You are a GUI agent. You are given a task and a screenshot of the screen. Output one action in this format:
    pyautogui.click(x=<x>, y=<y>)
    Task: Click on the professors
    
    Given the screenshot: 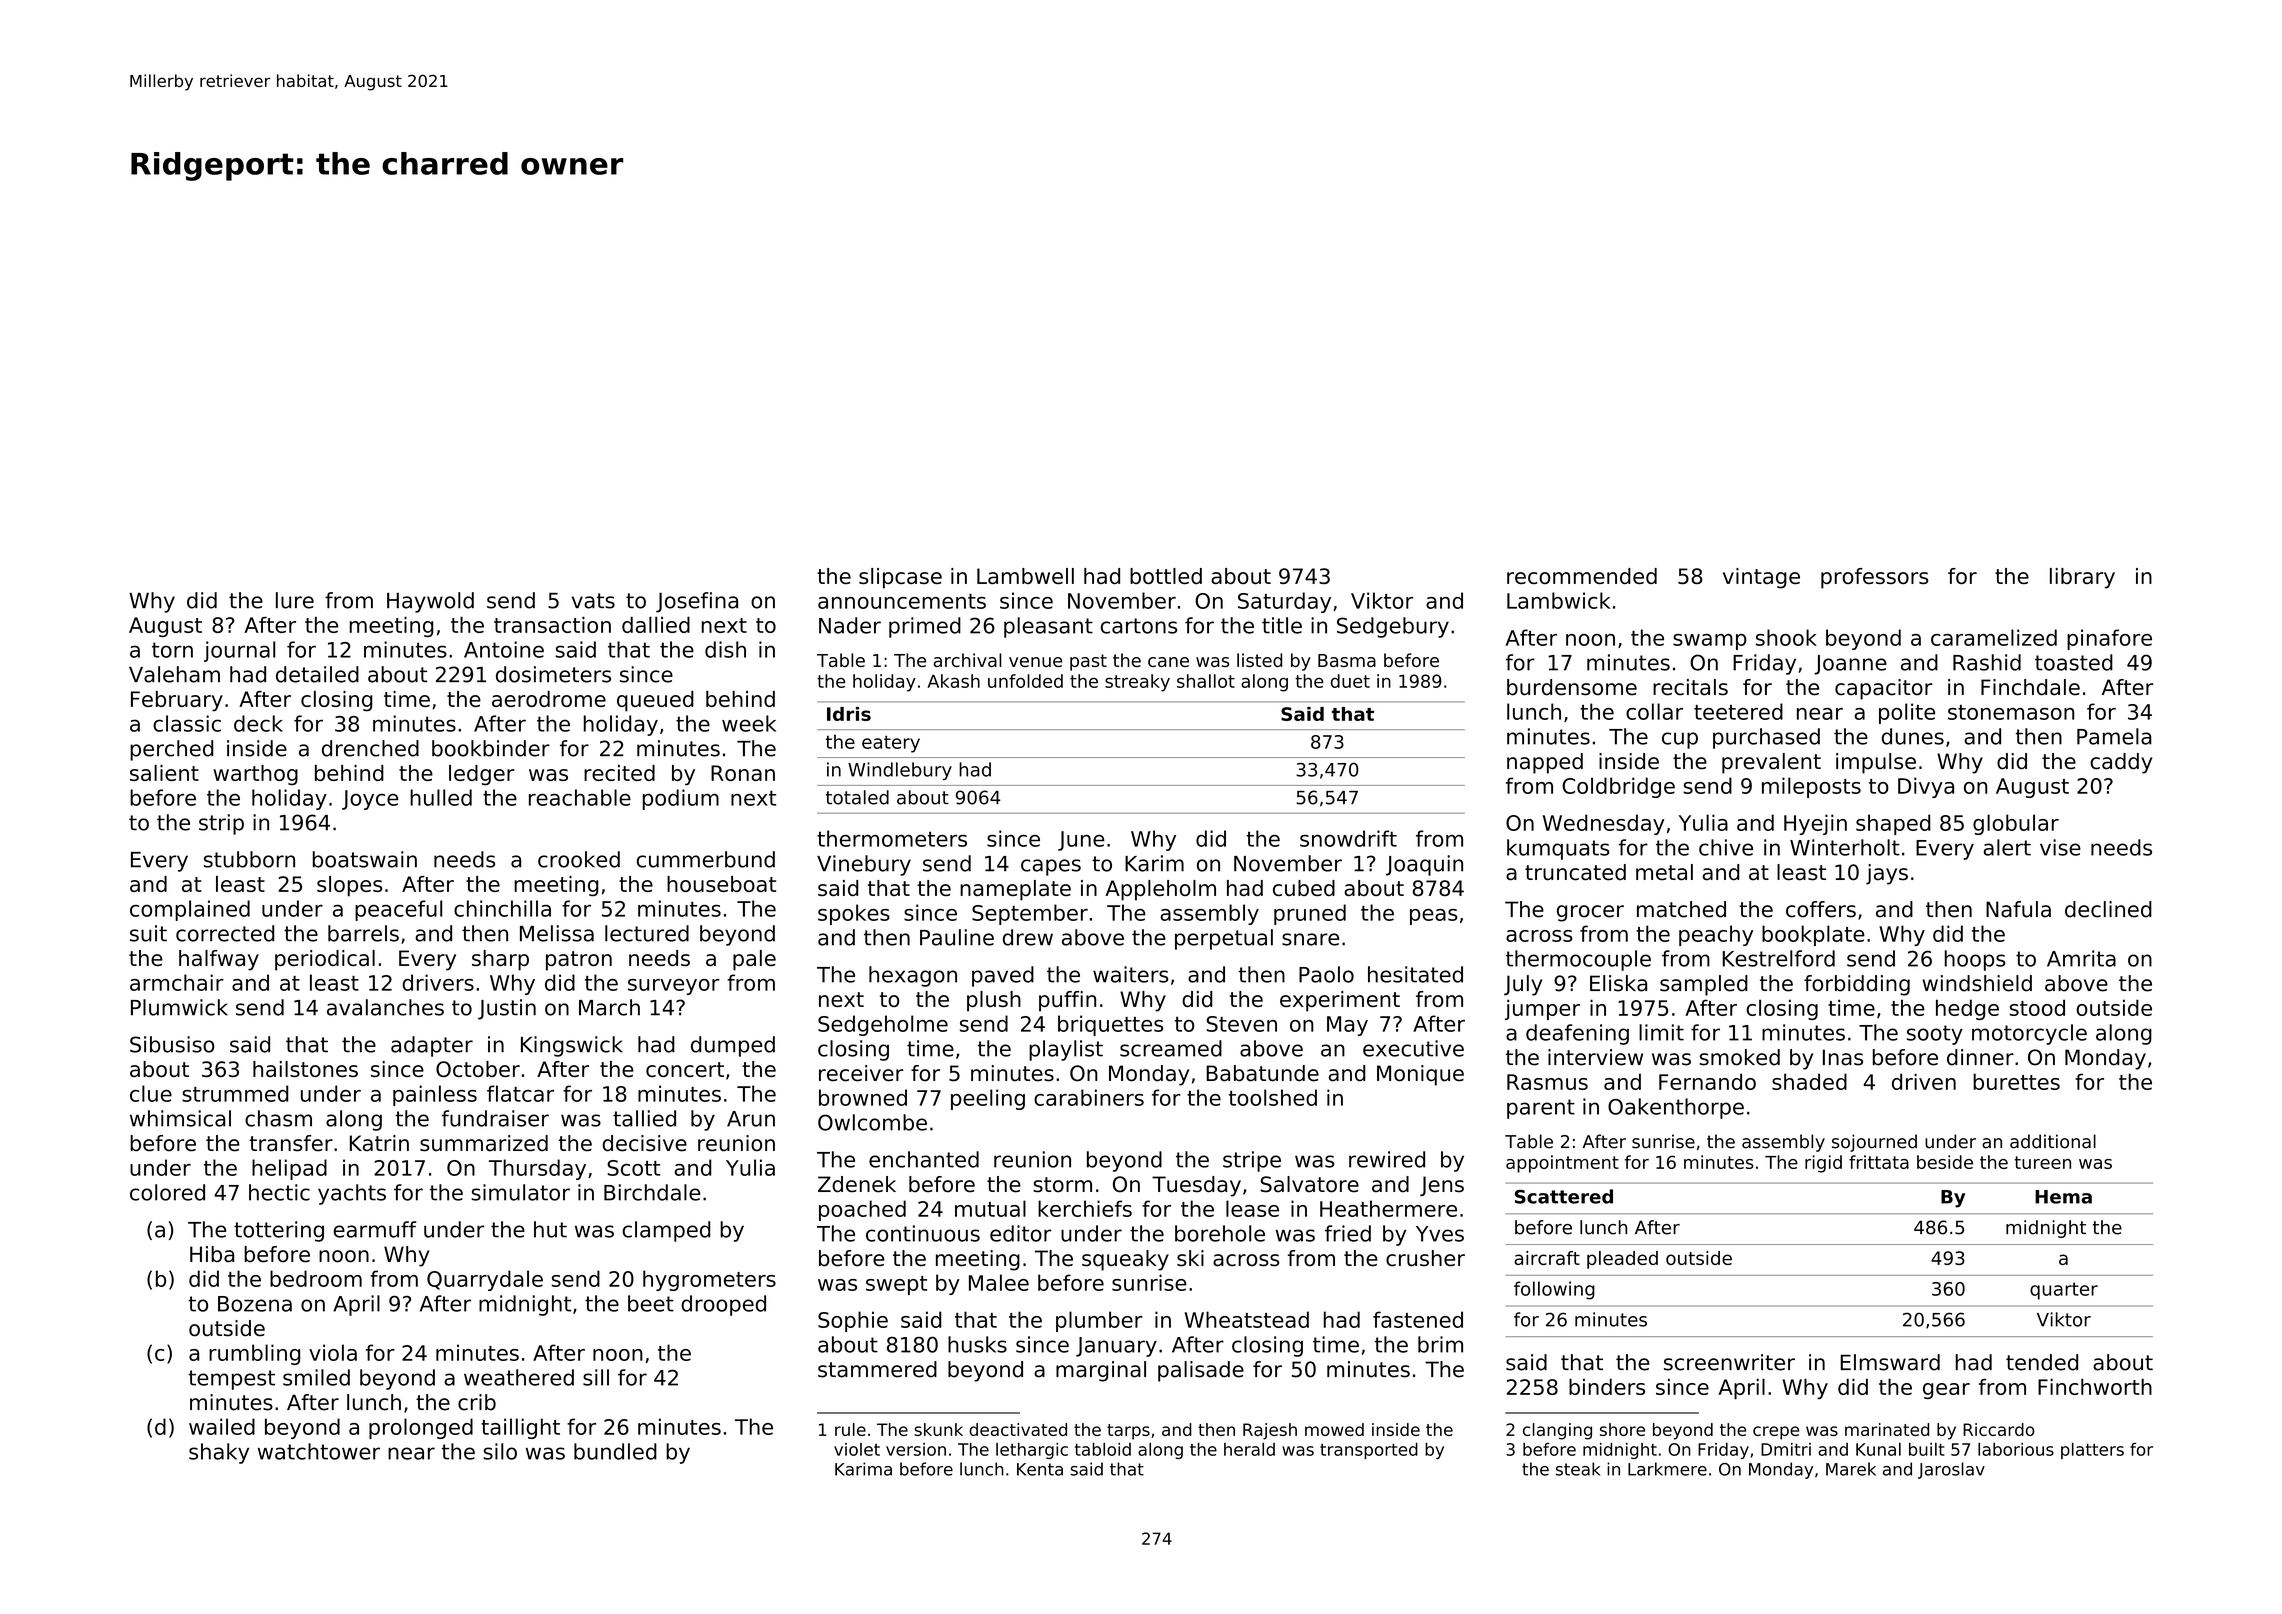 What is the action you would take?
    pyautogui.click(x=1875, y=578)
